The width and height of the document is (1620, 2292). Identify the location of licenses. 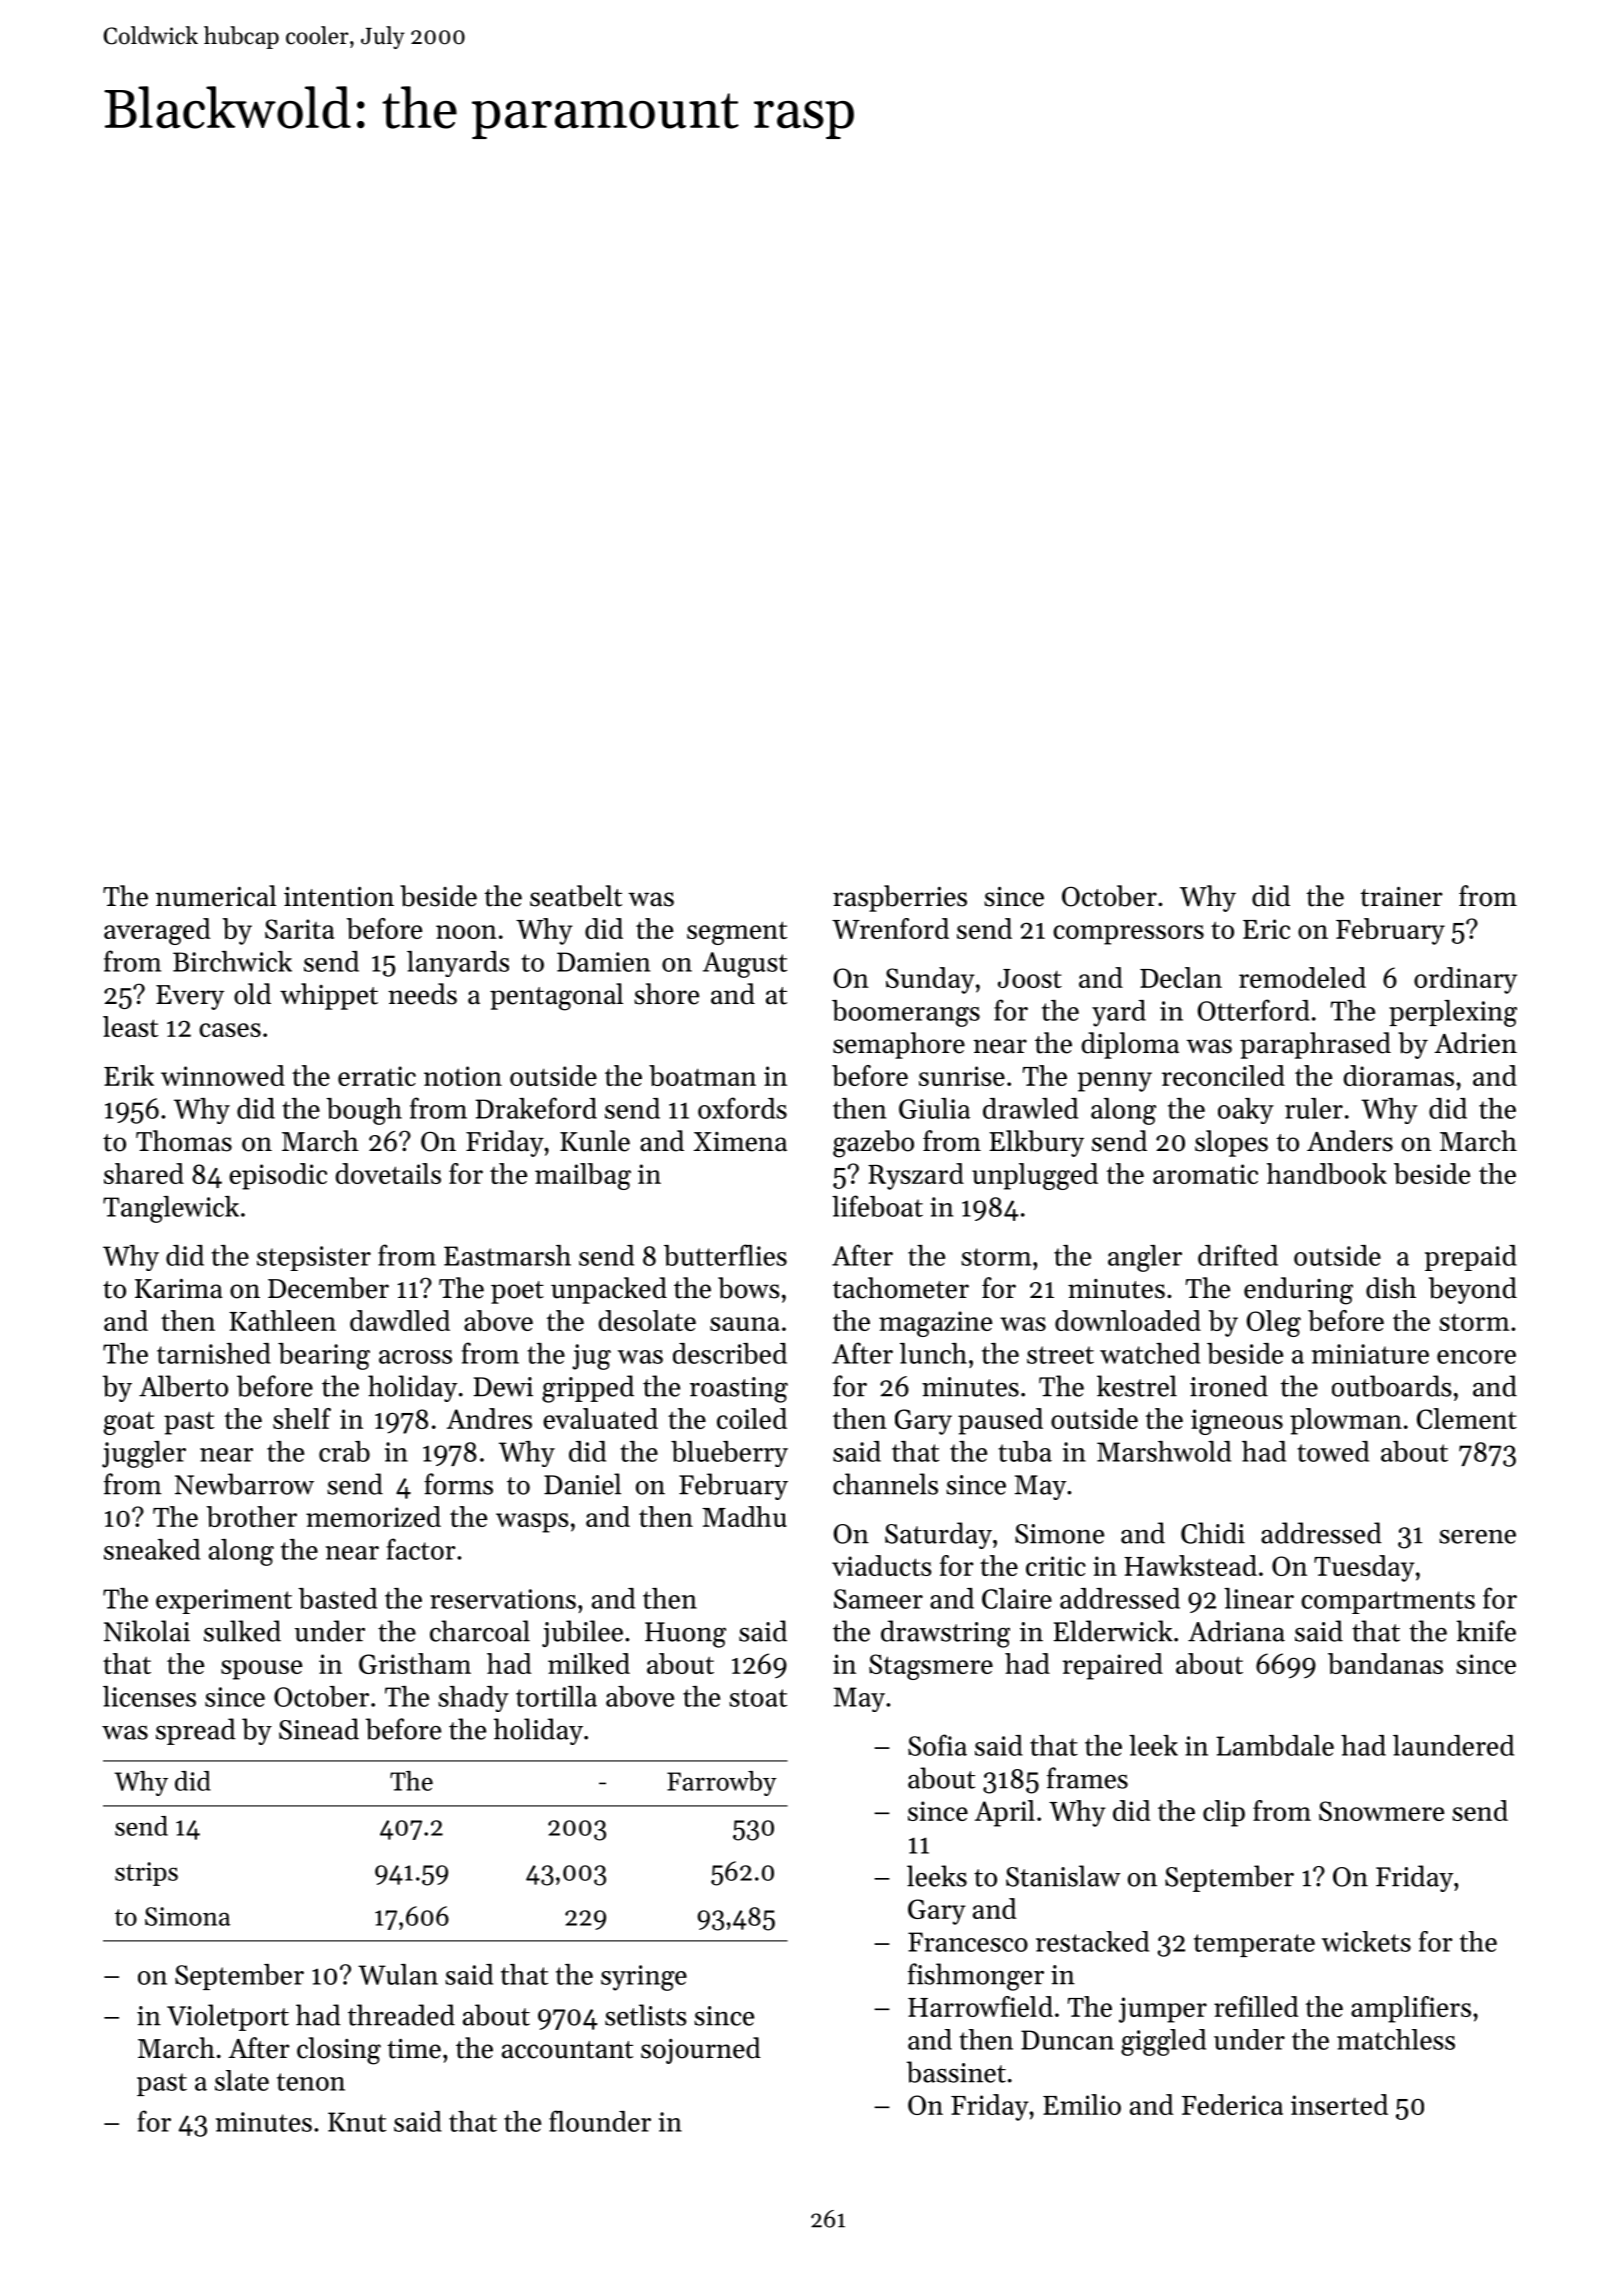
(149, 1696).
